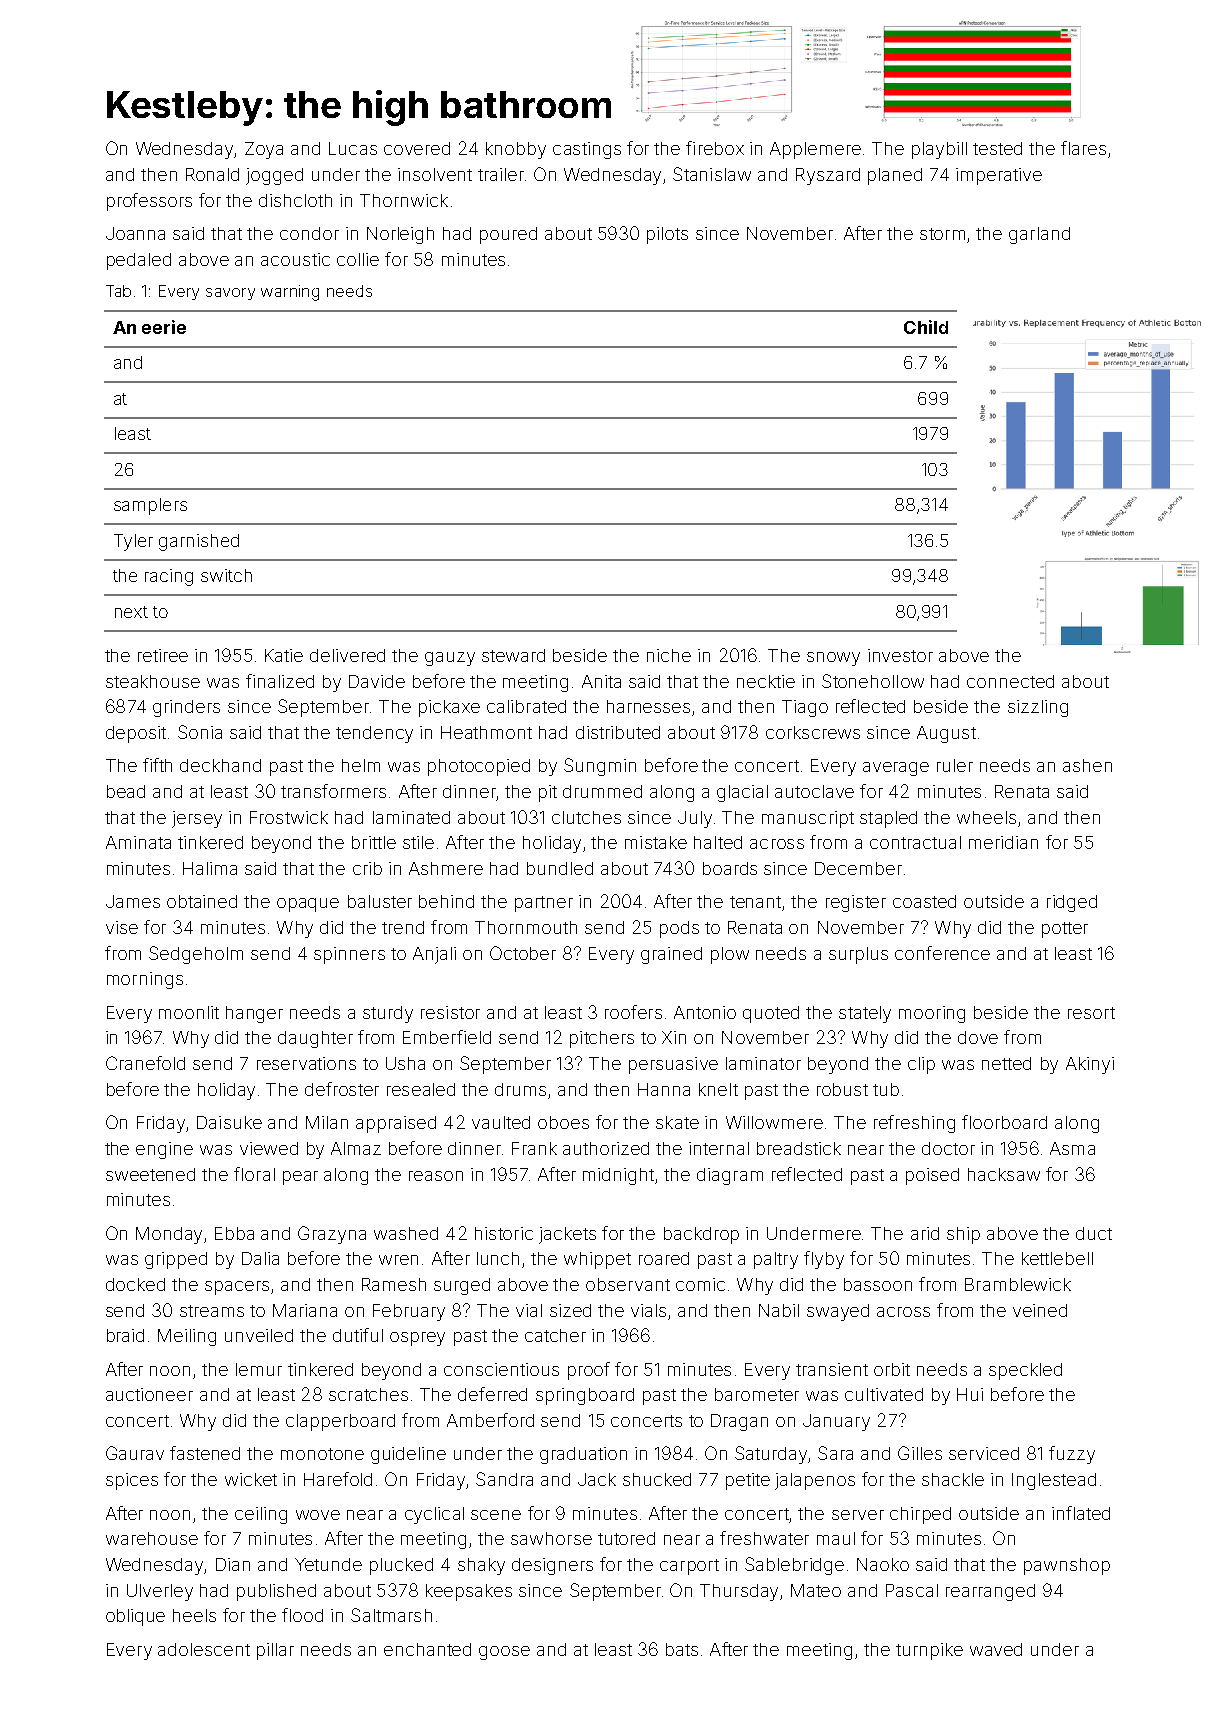  What do you see at coordinates (682, 1649) in the screenshot?
I see `bats` at bounding box center [682, 1649].
